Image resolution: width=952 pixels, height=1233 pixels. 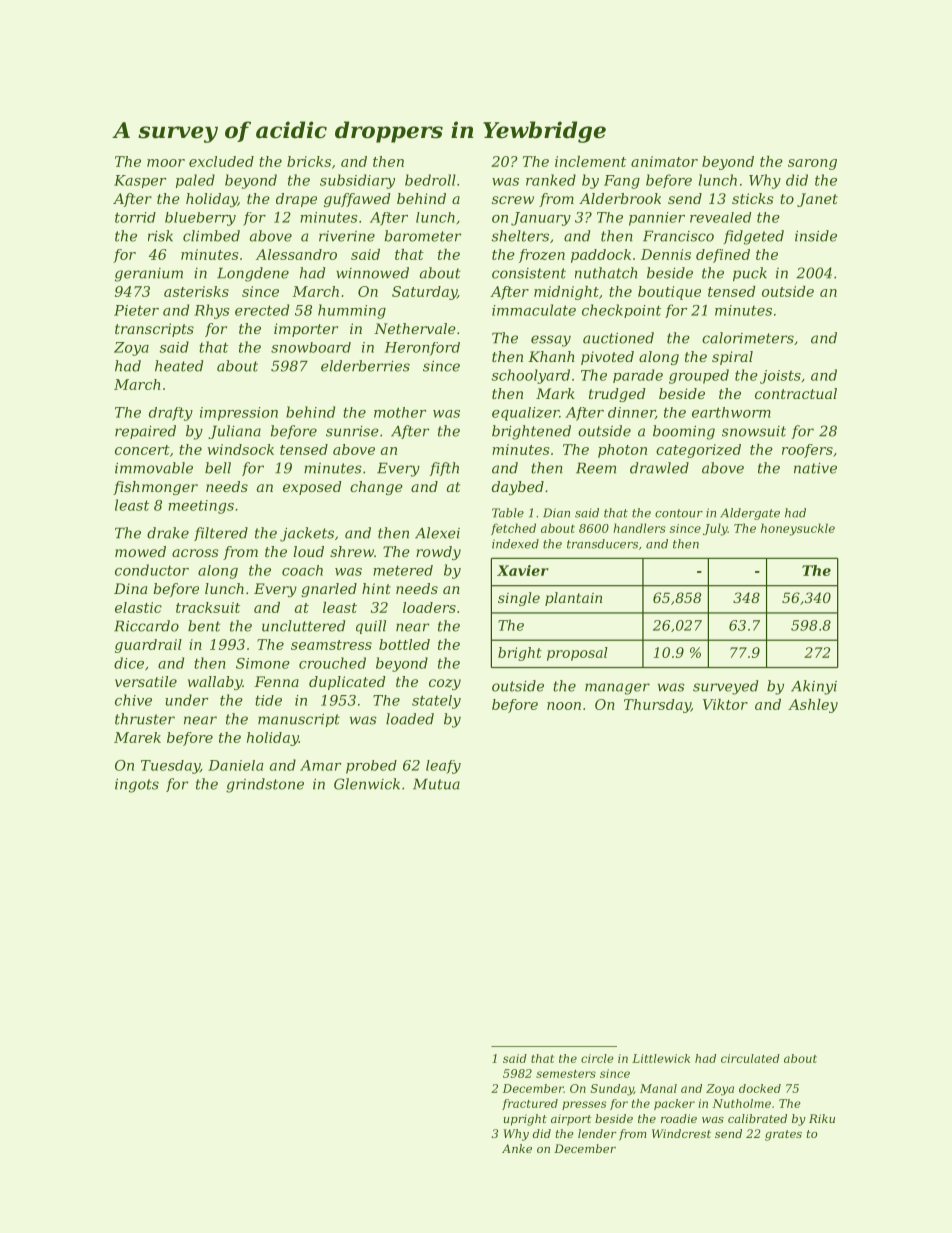 What do you see at coordinates (166, 163) in the image?
I see `moor` at bounding box center [166, 163].
